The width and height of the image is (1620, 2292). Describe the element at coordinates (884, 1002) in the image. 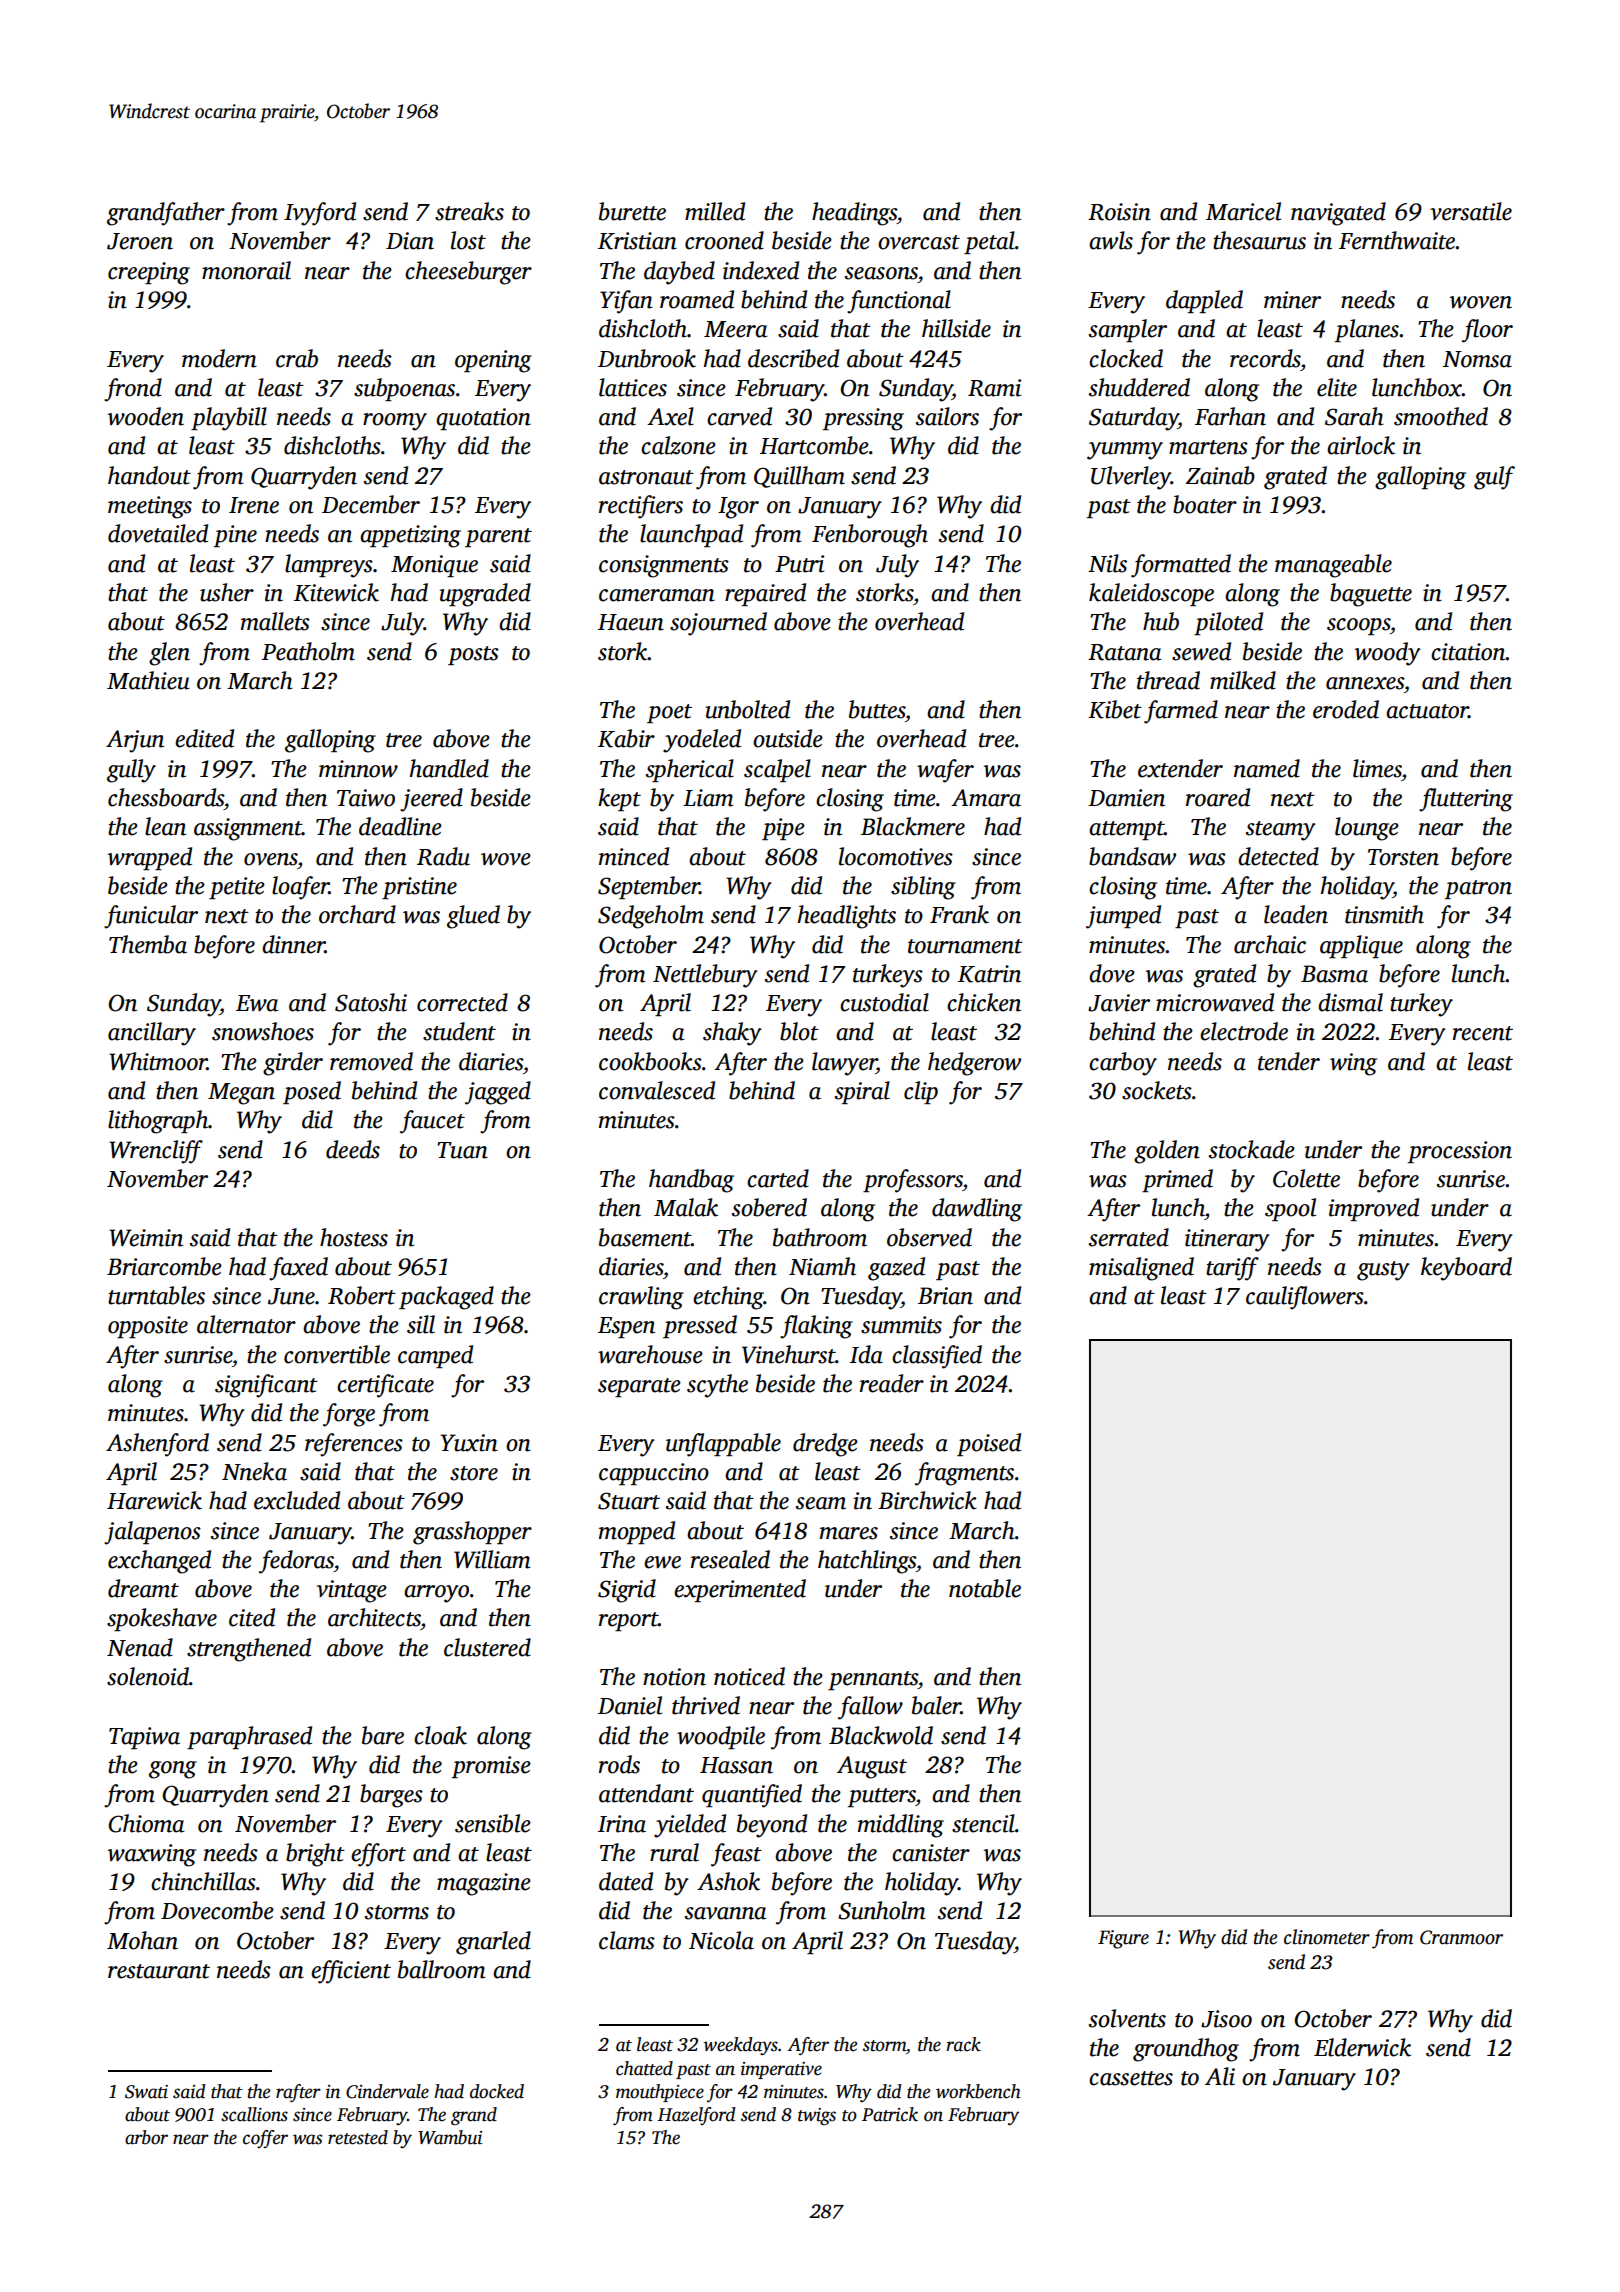

I see `custodial` at that location.
